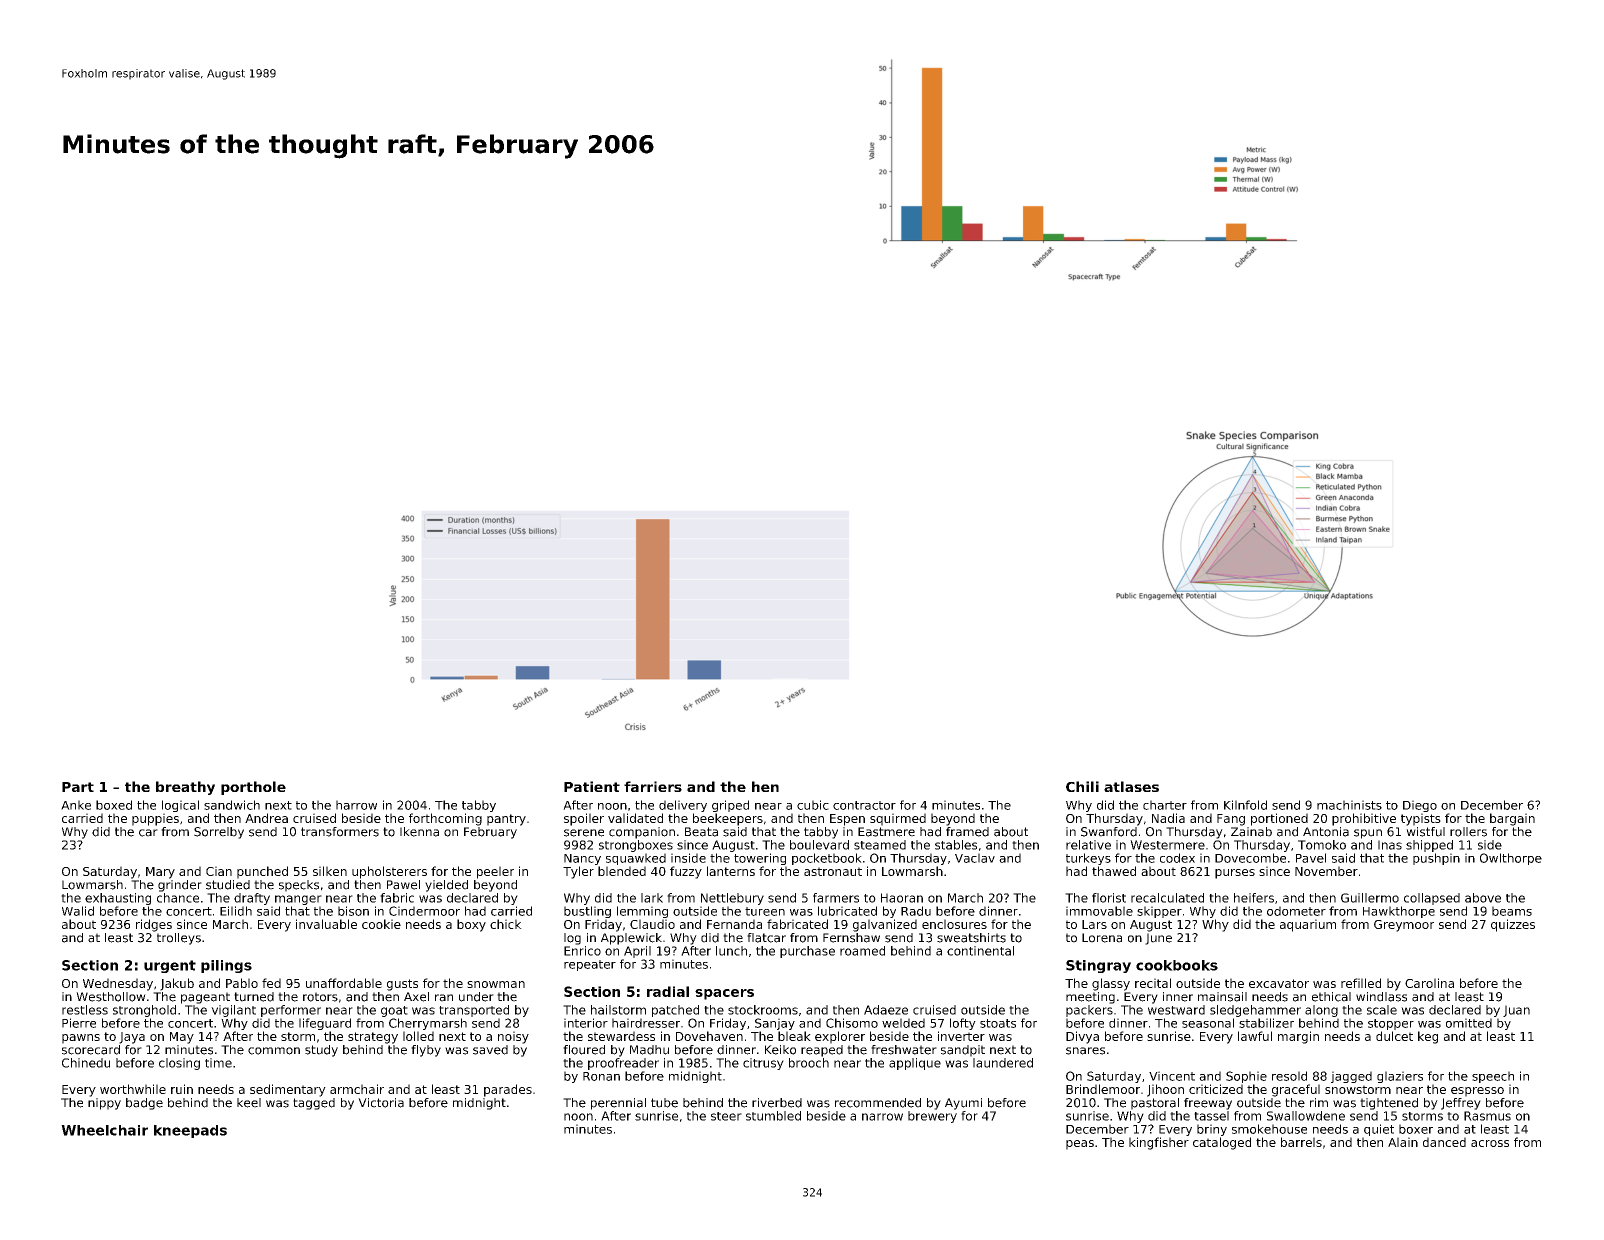  I want to click on thawed, so click(1114, 871).
